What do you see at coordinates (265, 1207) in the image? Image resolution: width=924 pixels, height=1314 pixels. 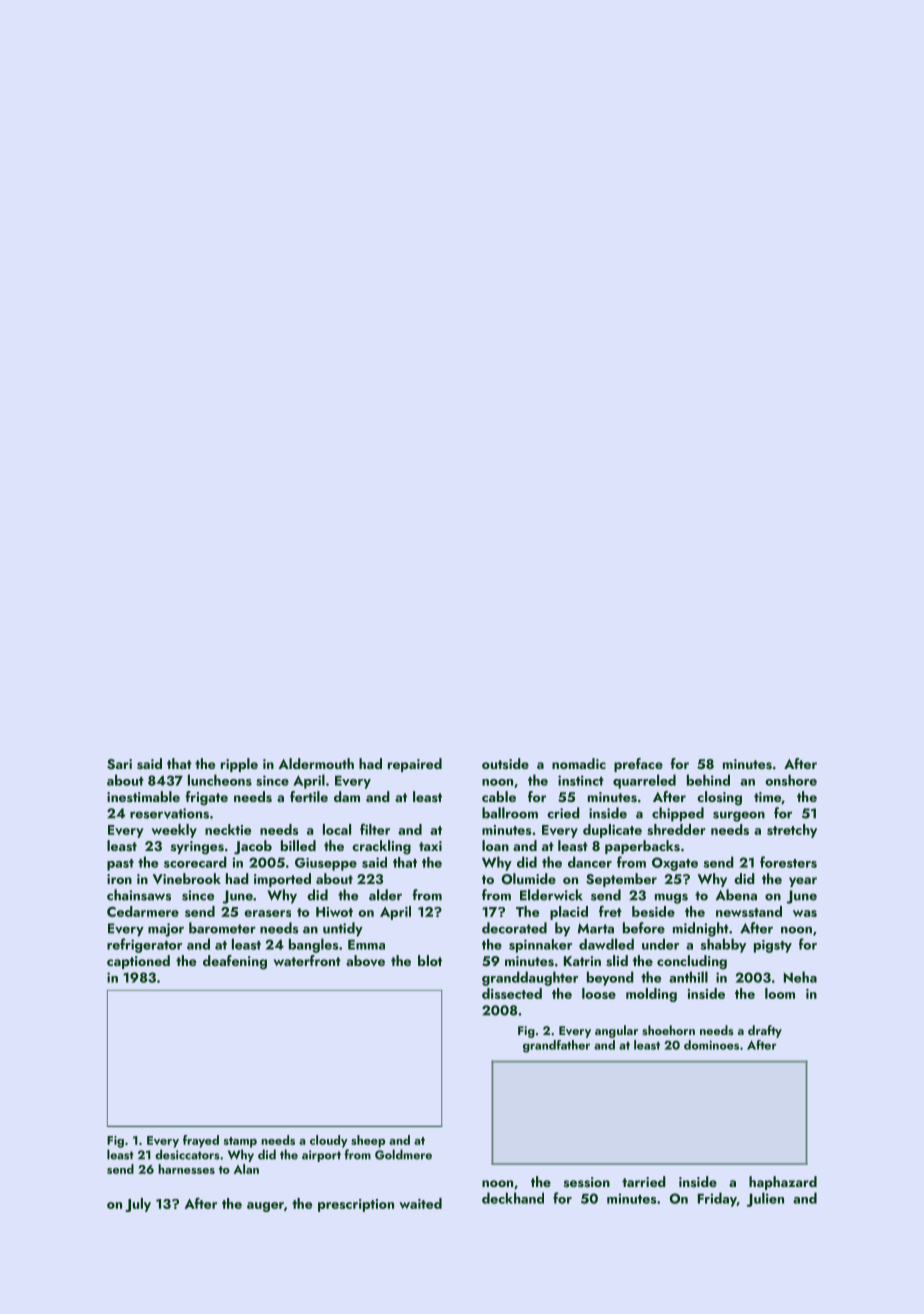 I see `auger` at bounding box center [265, 1207].
